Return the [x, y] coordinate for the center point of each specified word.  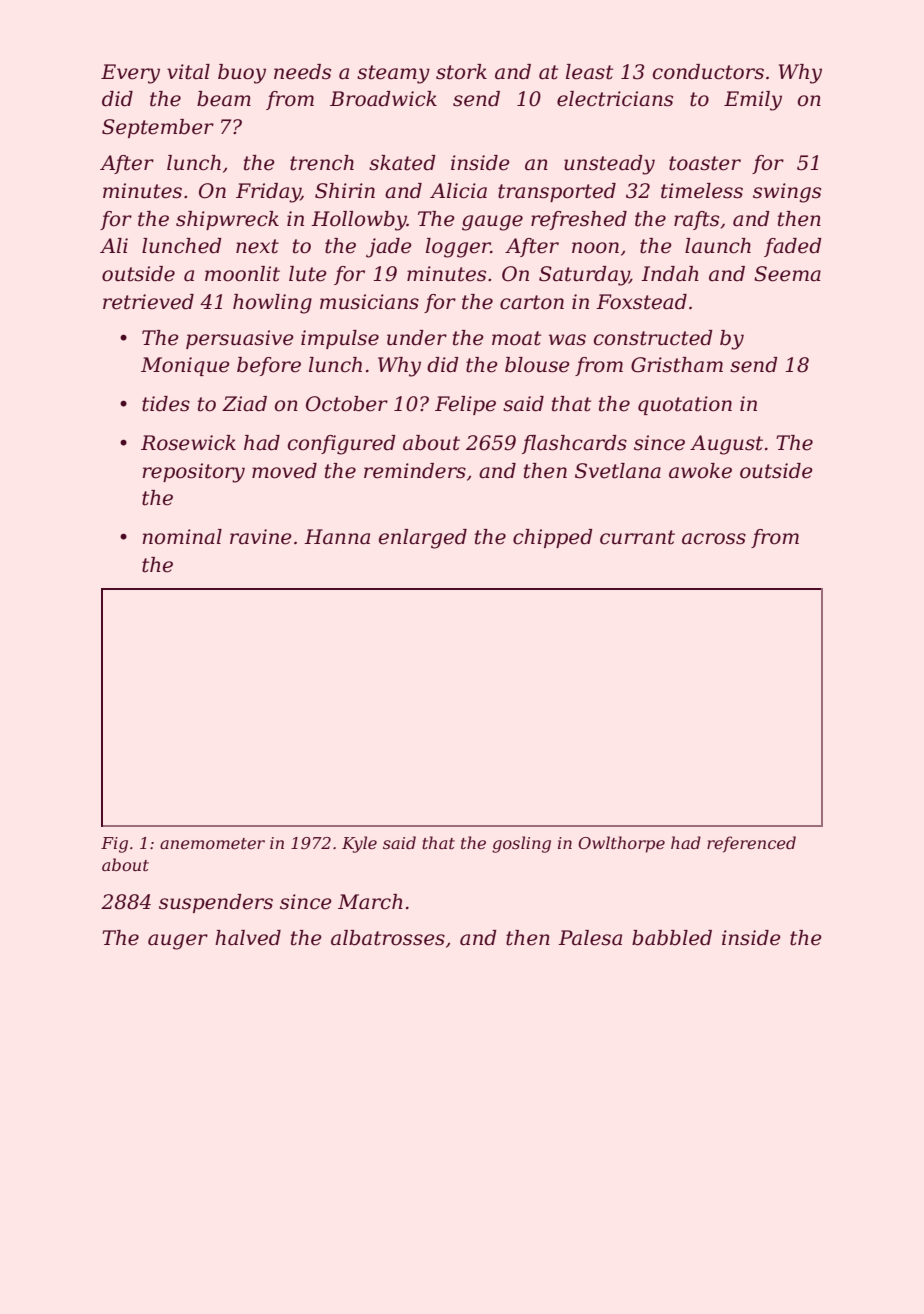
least [589, 72]
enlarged [423, 539]
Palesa [590, 938]
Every [130, 74]
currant [637, 537]
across [714, 539]
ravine [261, 537]
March [370, 902]
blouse [537, 365]
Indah [670, 274]
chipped [553, 538]
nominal [182, 537]
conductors [708, 72]
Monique [185, 366]
